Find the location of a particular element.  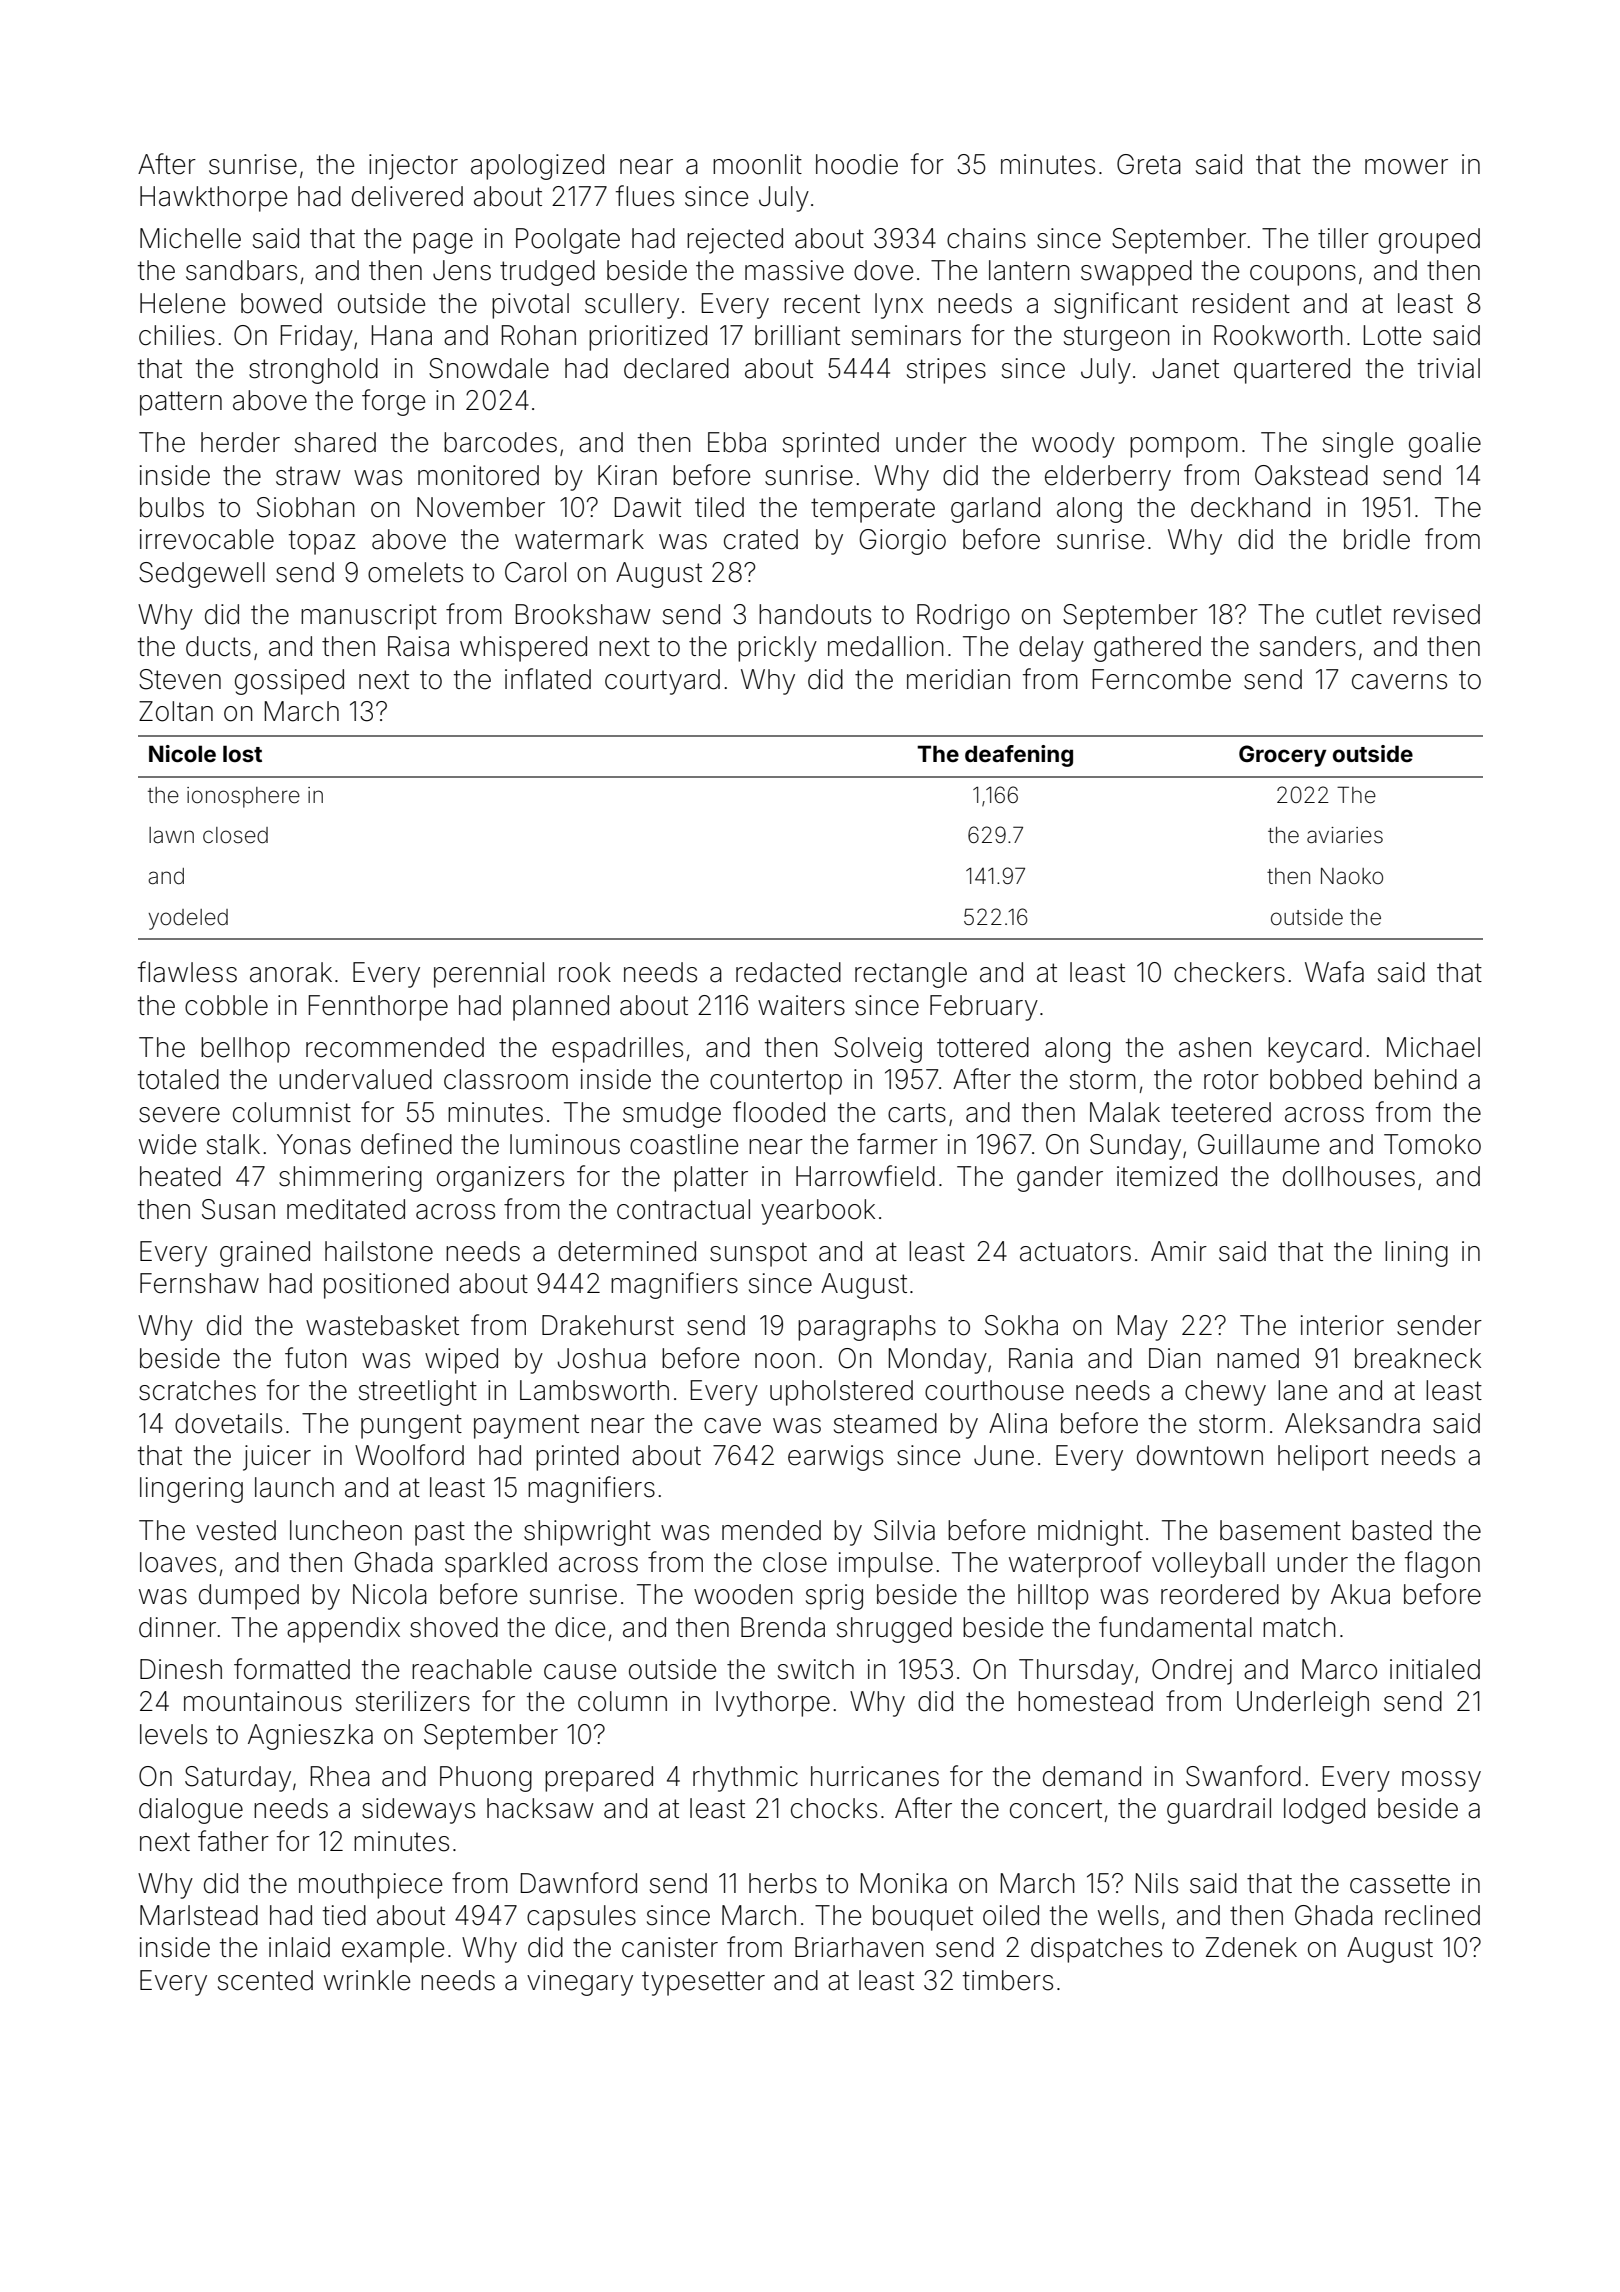

deafening is located at coordinates (1019, 756).
